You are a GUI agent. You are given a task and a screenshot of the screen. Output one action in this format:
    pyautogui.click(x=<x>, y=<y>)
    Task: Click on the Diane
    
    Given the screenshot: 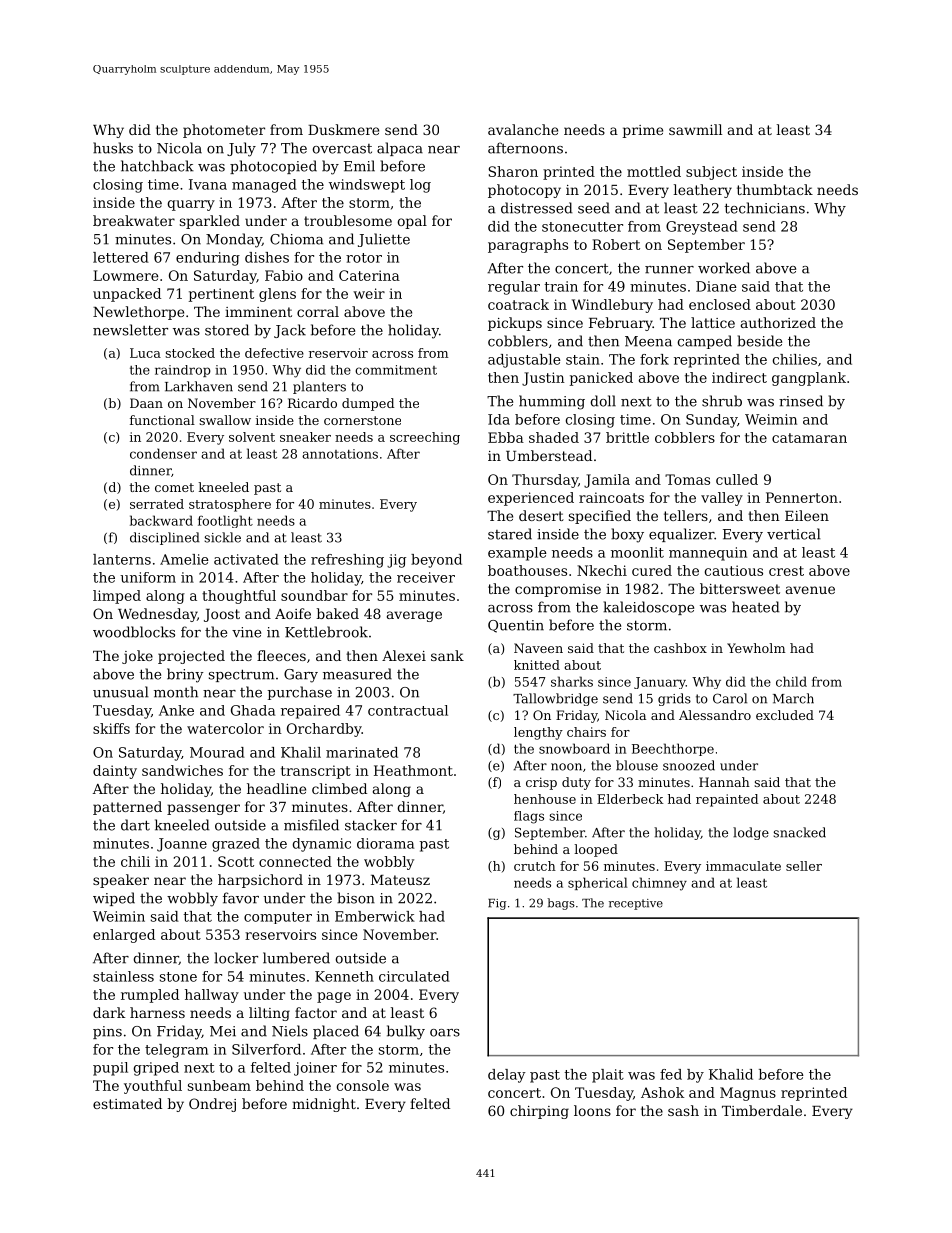 What is the action you would take?
    pyautogui.click(x=716, y=286)
